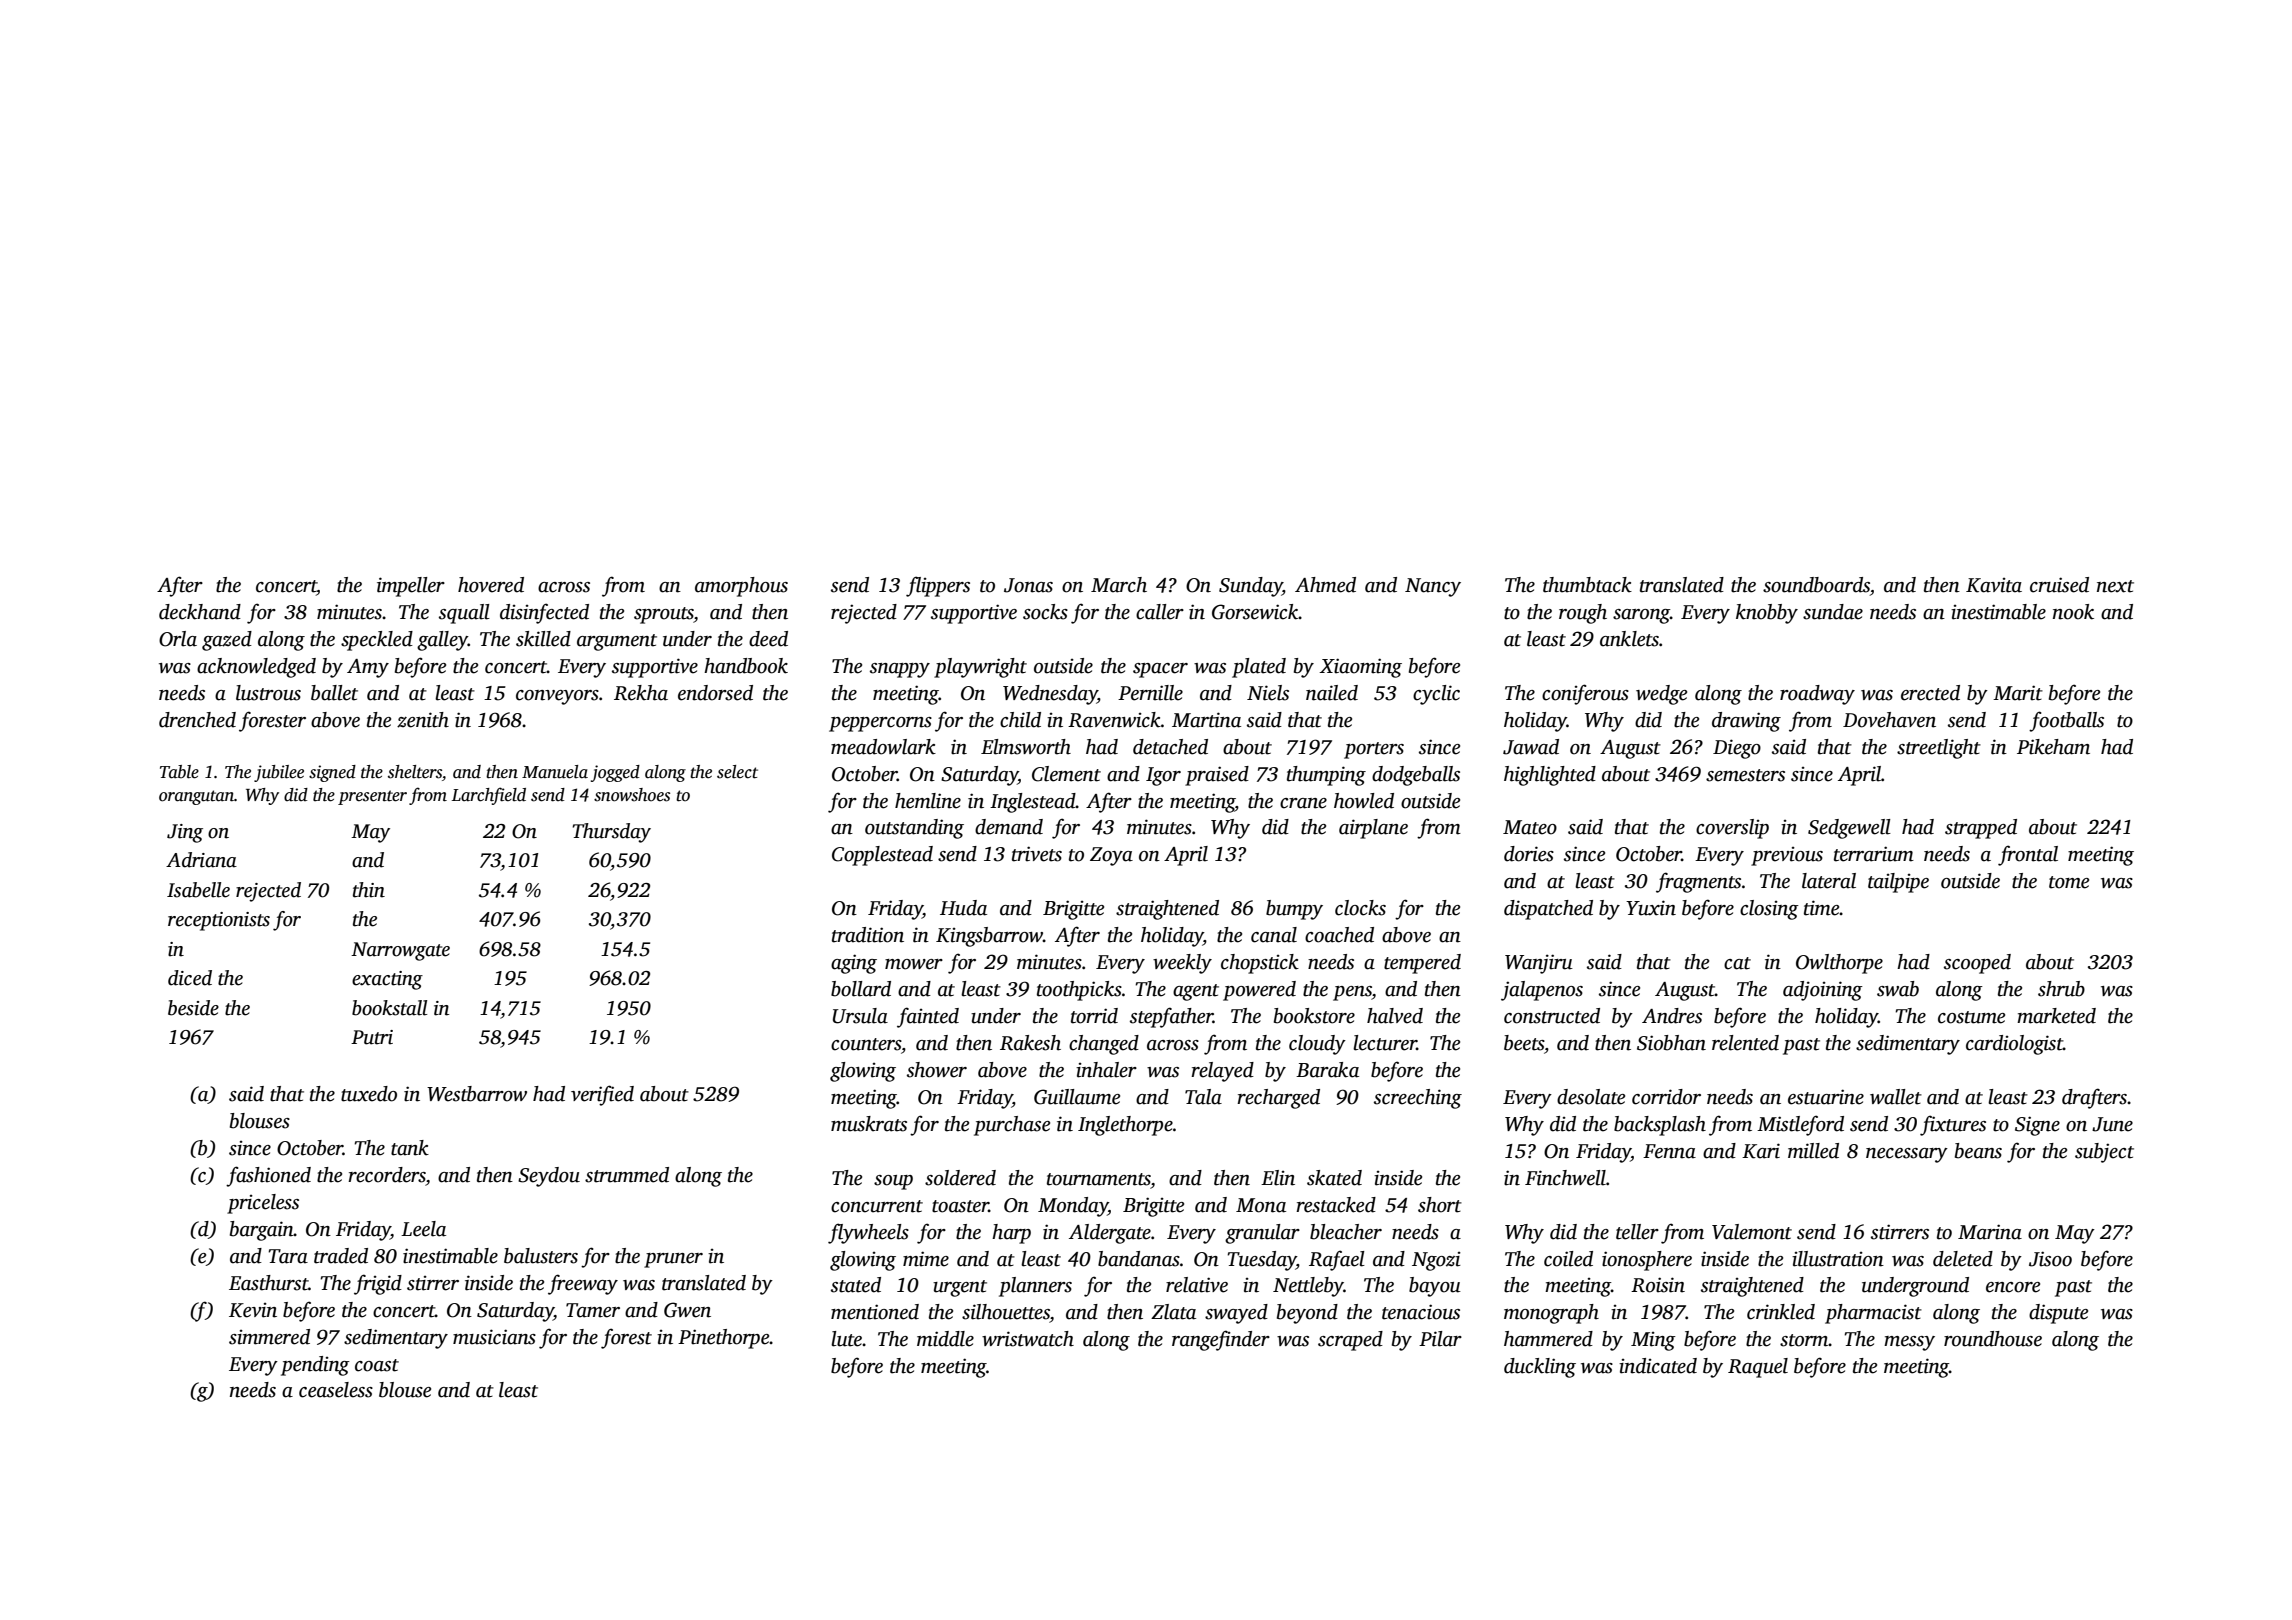 The image size is (2292, 1620). I want to click on musicians, so click(494, 1337).
